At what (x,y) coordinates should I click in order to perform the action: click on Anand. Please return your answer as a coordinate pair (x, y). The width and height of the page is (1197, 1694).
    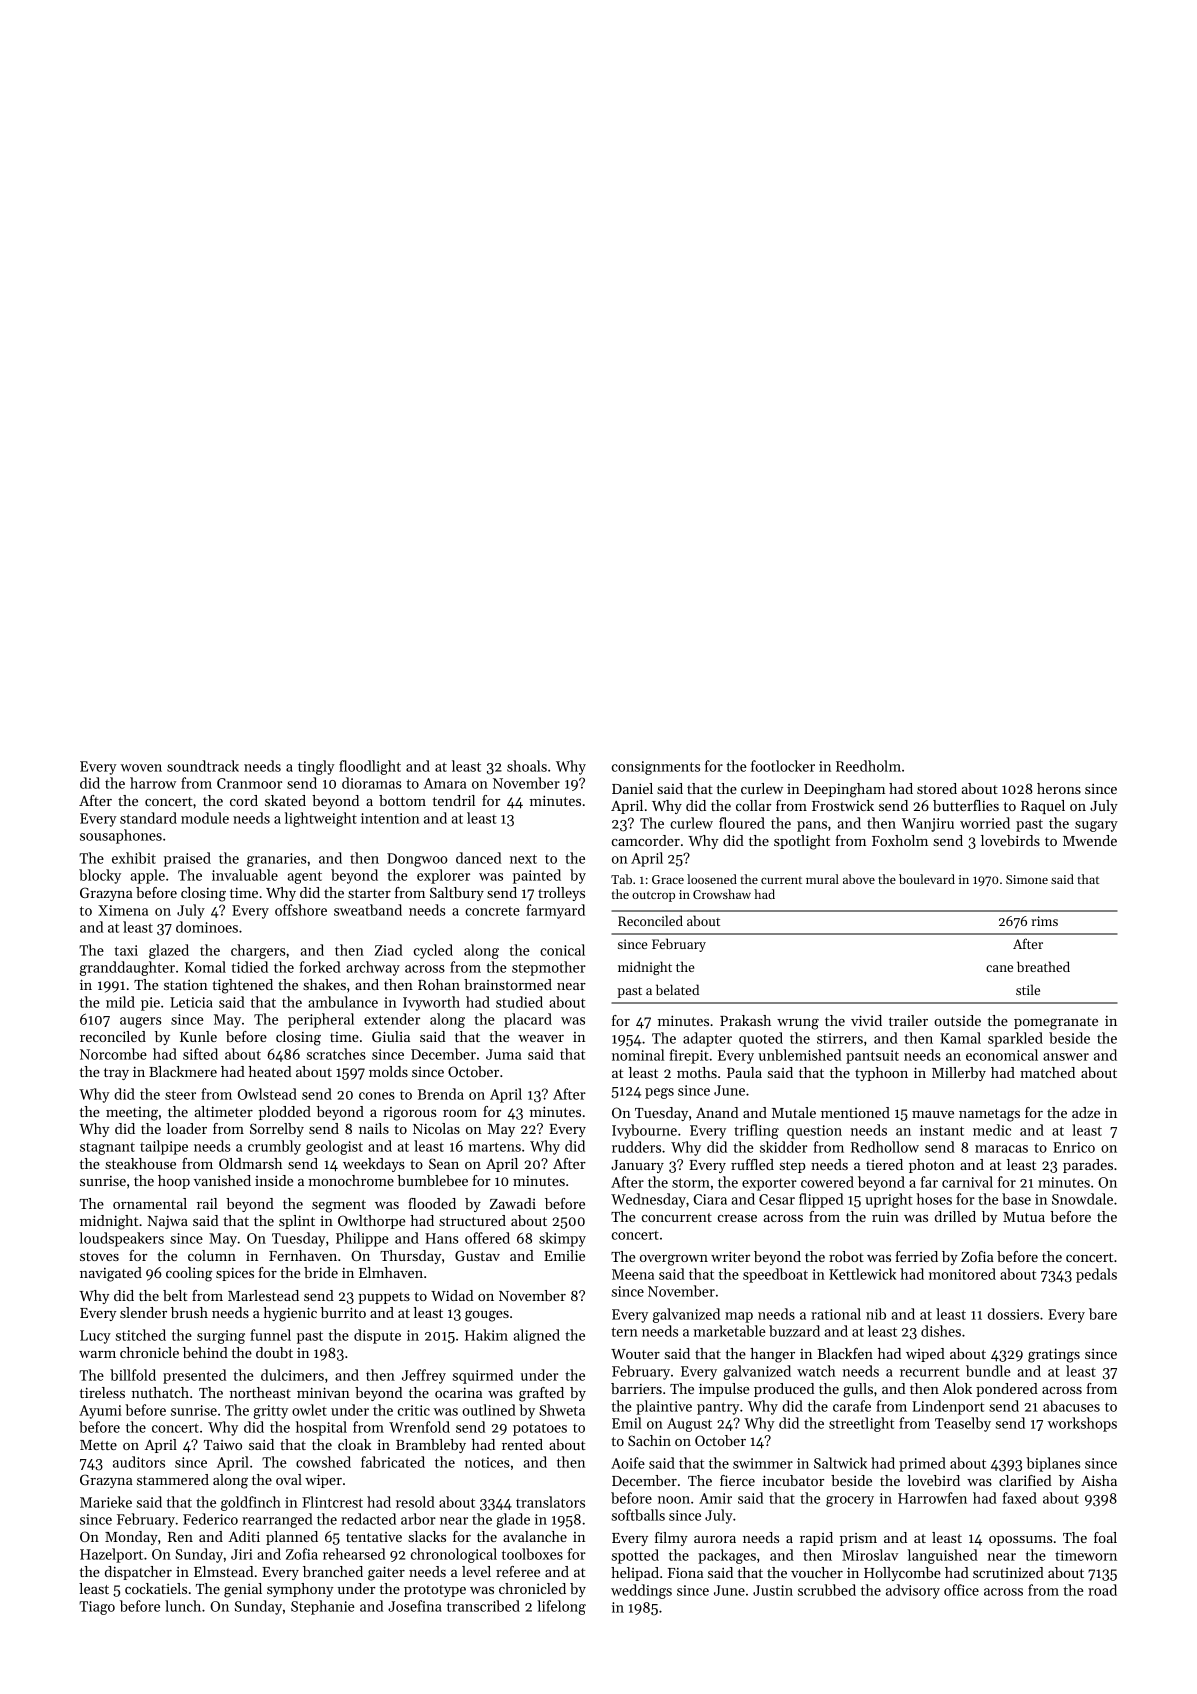
    Looking at the image, I should click on (717, 1112).
